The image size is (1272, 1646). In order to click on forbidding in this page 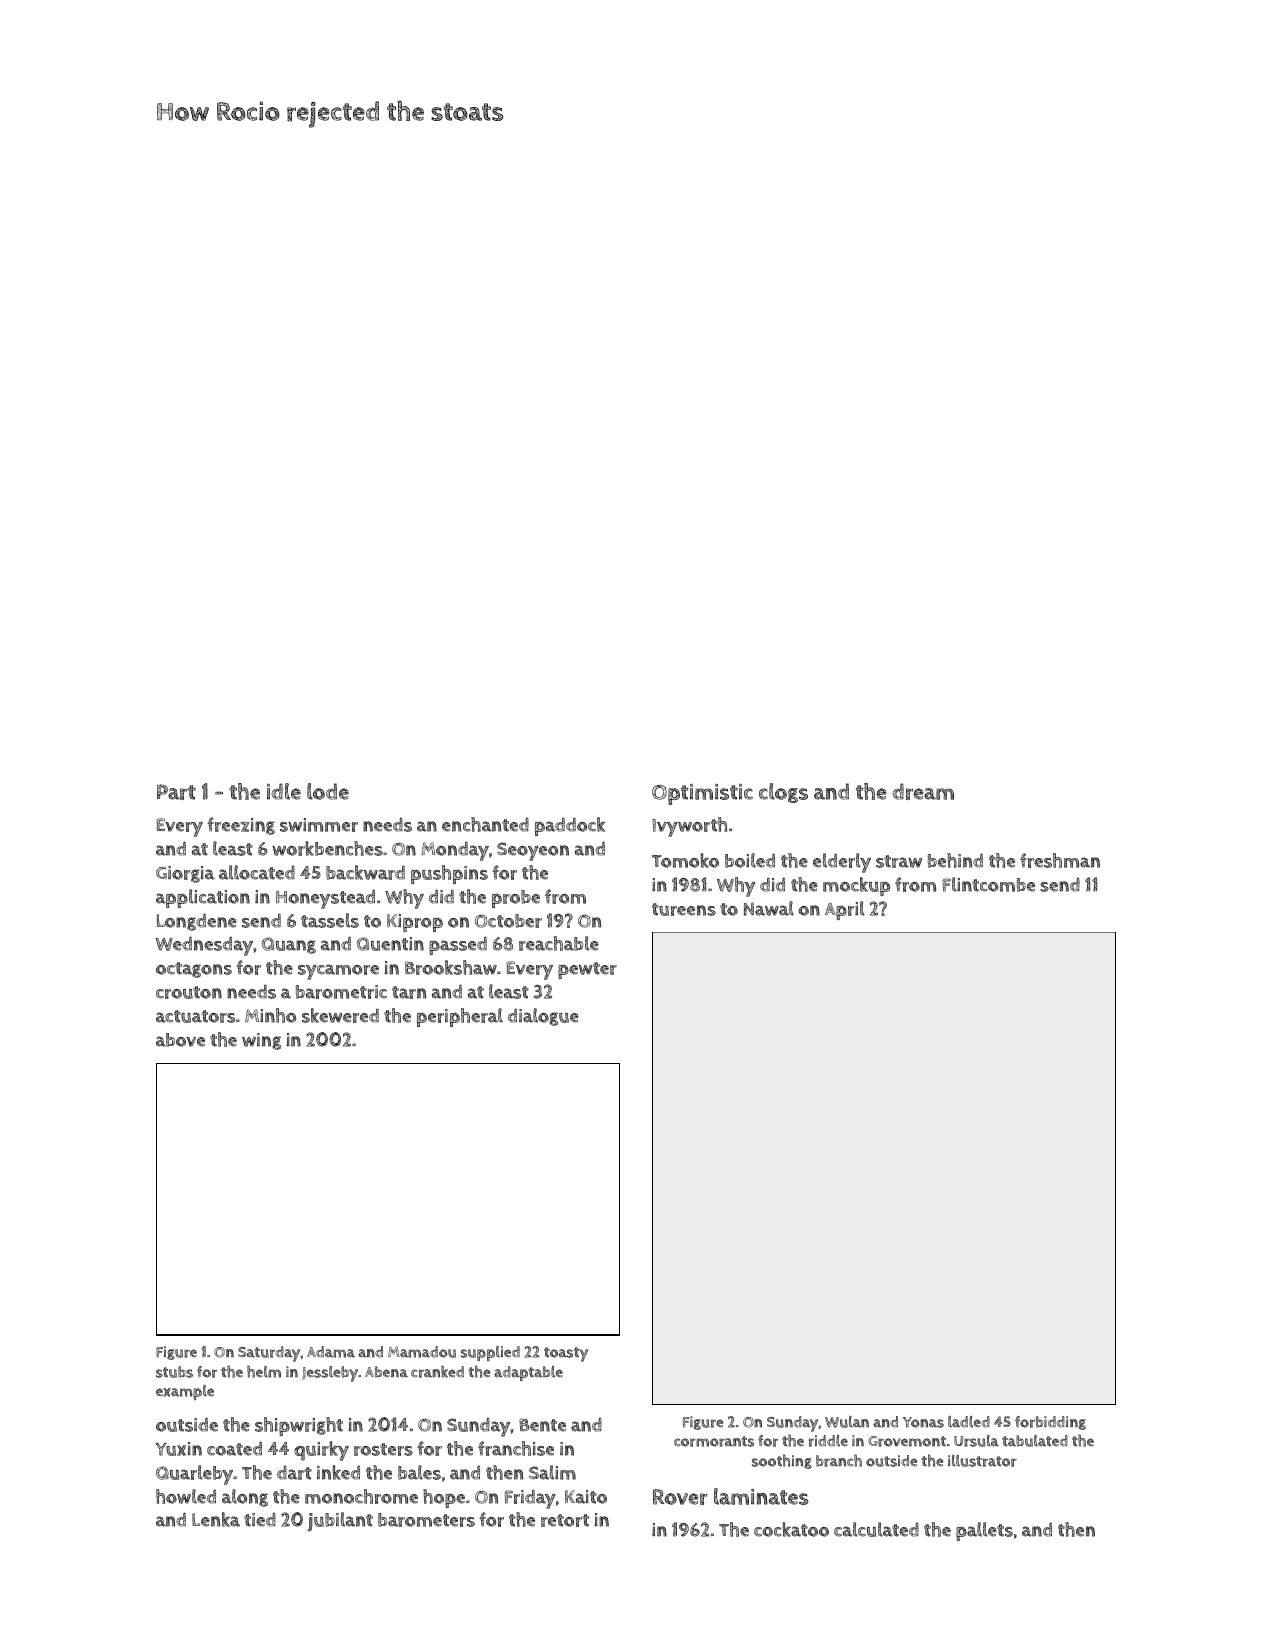, I will do `click(1050, 1423)`.
